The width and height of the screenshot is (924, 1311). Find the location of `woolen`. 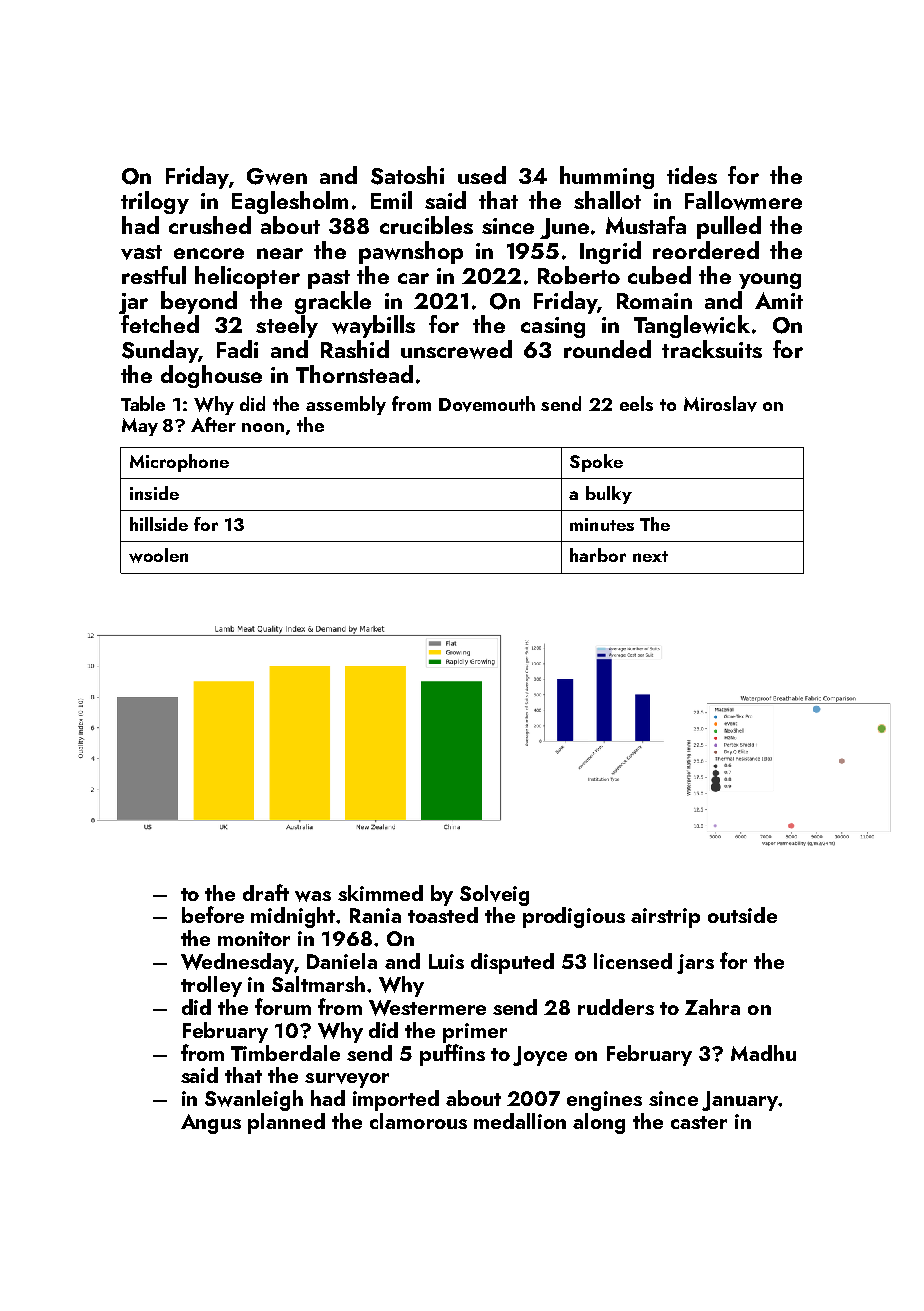

woolen is located at coordinates (158, 555).
